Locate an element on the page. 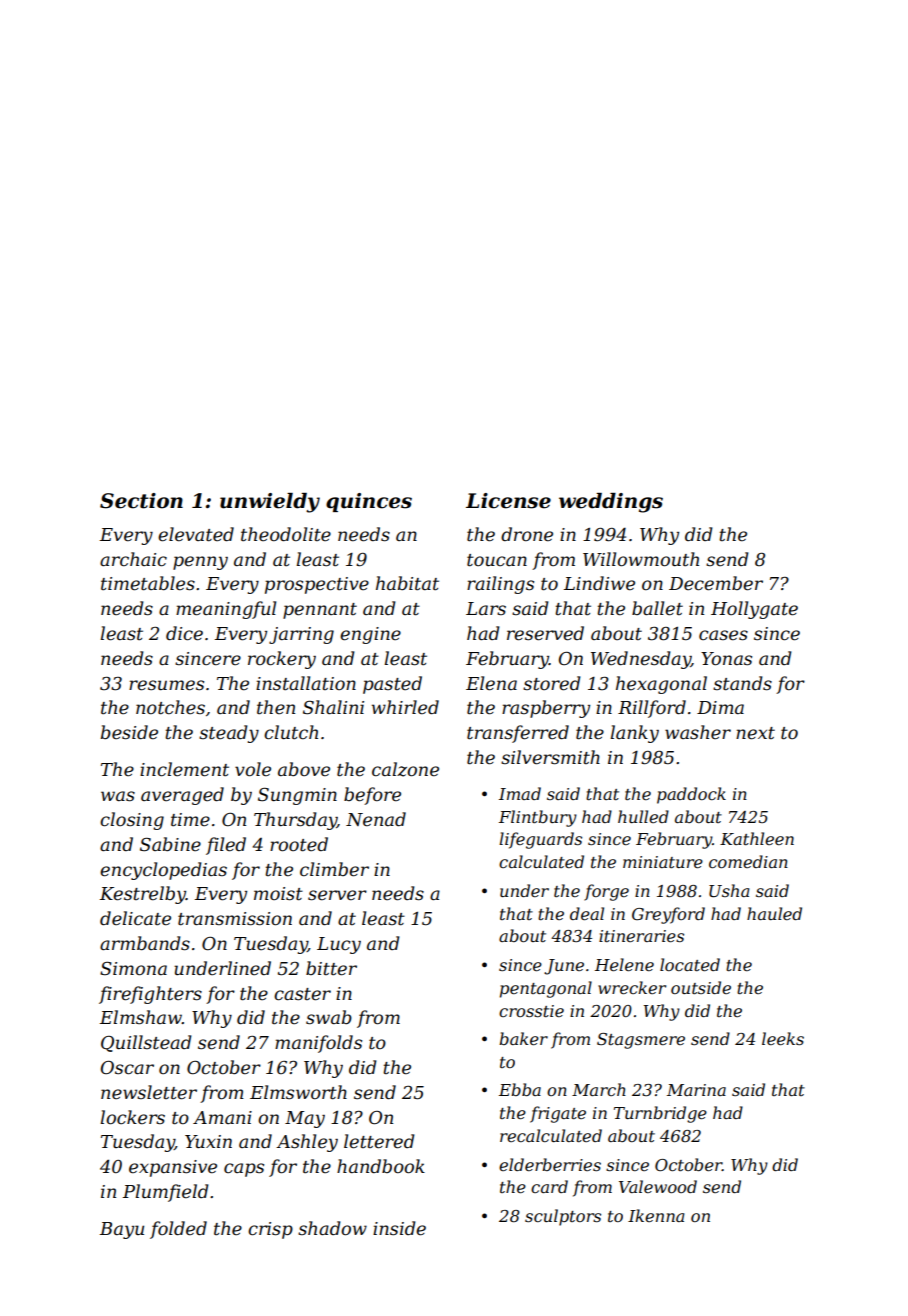 The width and height of the image is (908, 1316). penny is located at coordinates (200, 563).
